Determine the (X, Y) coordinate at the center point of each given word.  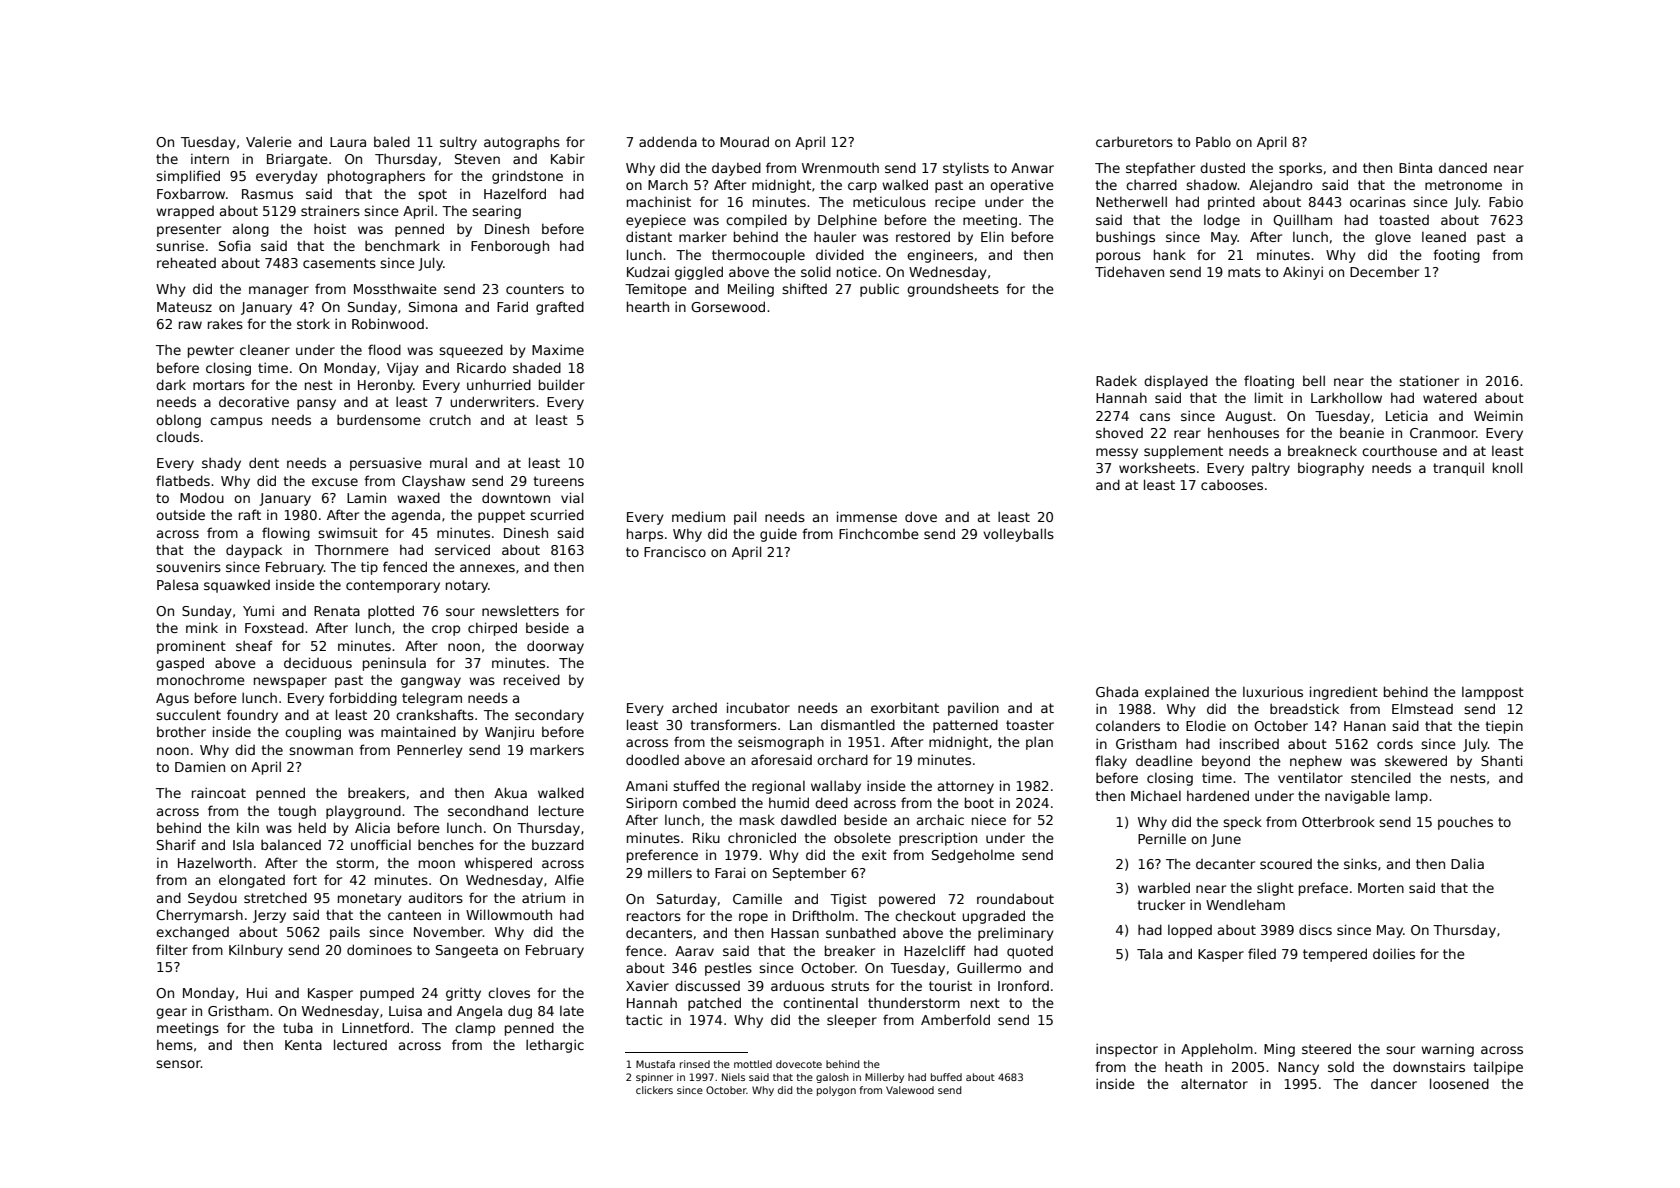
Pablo (1213, 141)
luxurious (1273, 691)
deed (831, 802)
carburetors (1134, 141)
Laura (348, 142)
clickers (654, 1090)
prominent (191, 647)
